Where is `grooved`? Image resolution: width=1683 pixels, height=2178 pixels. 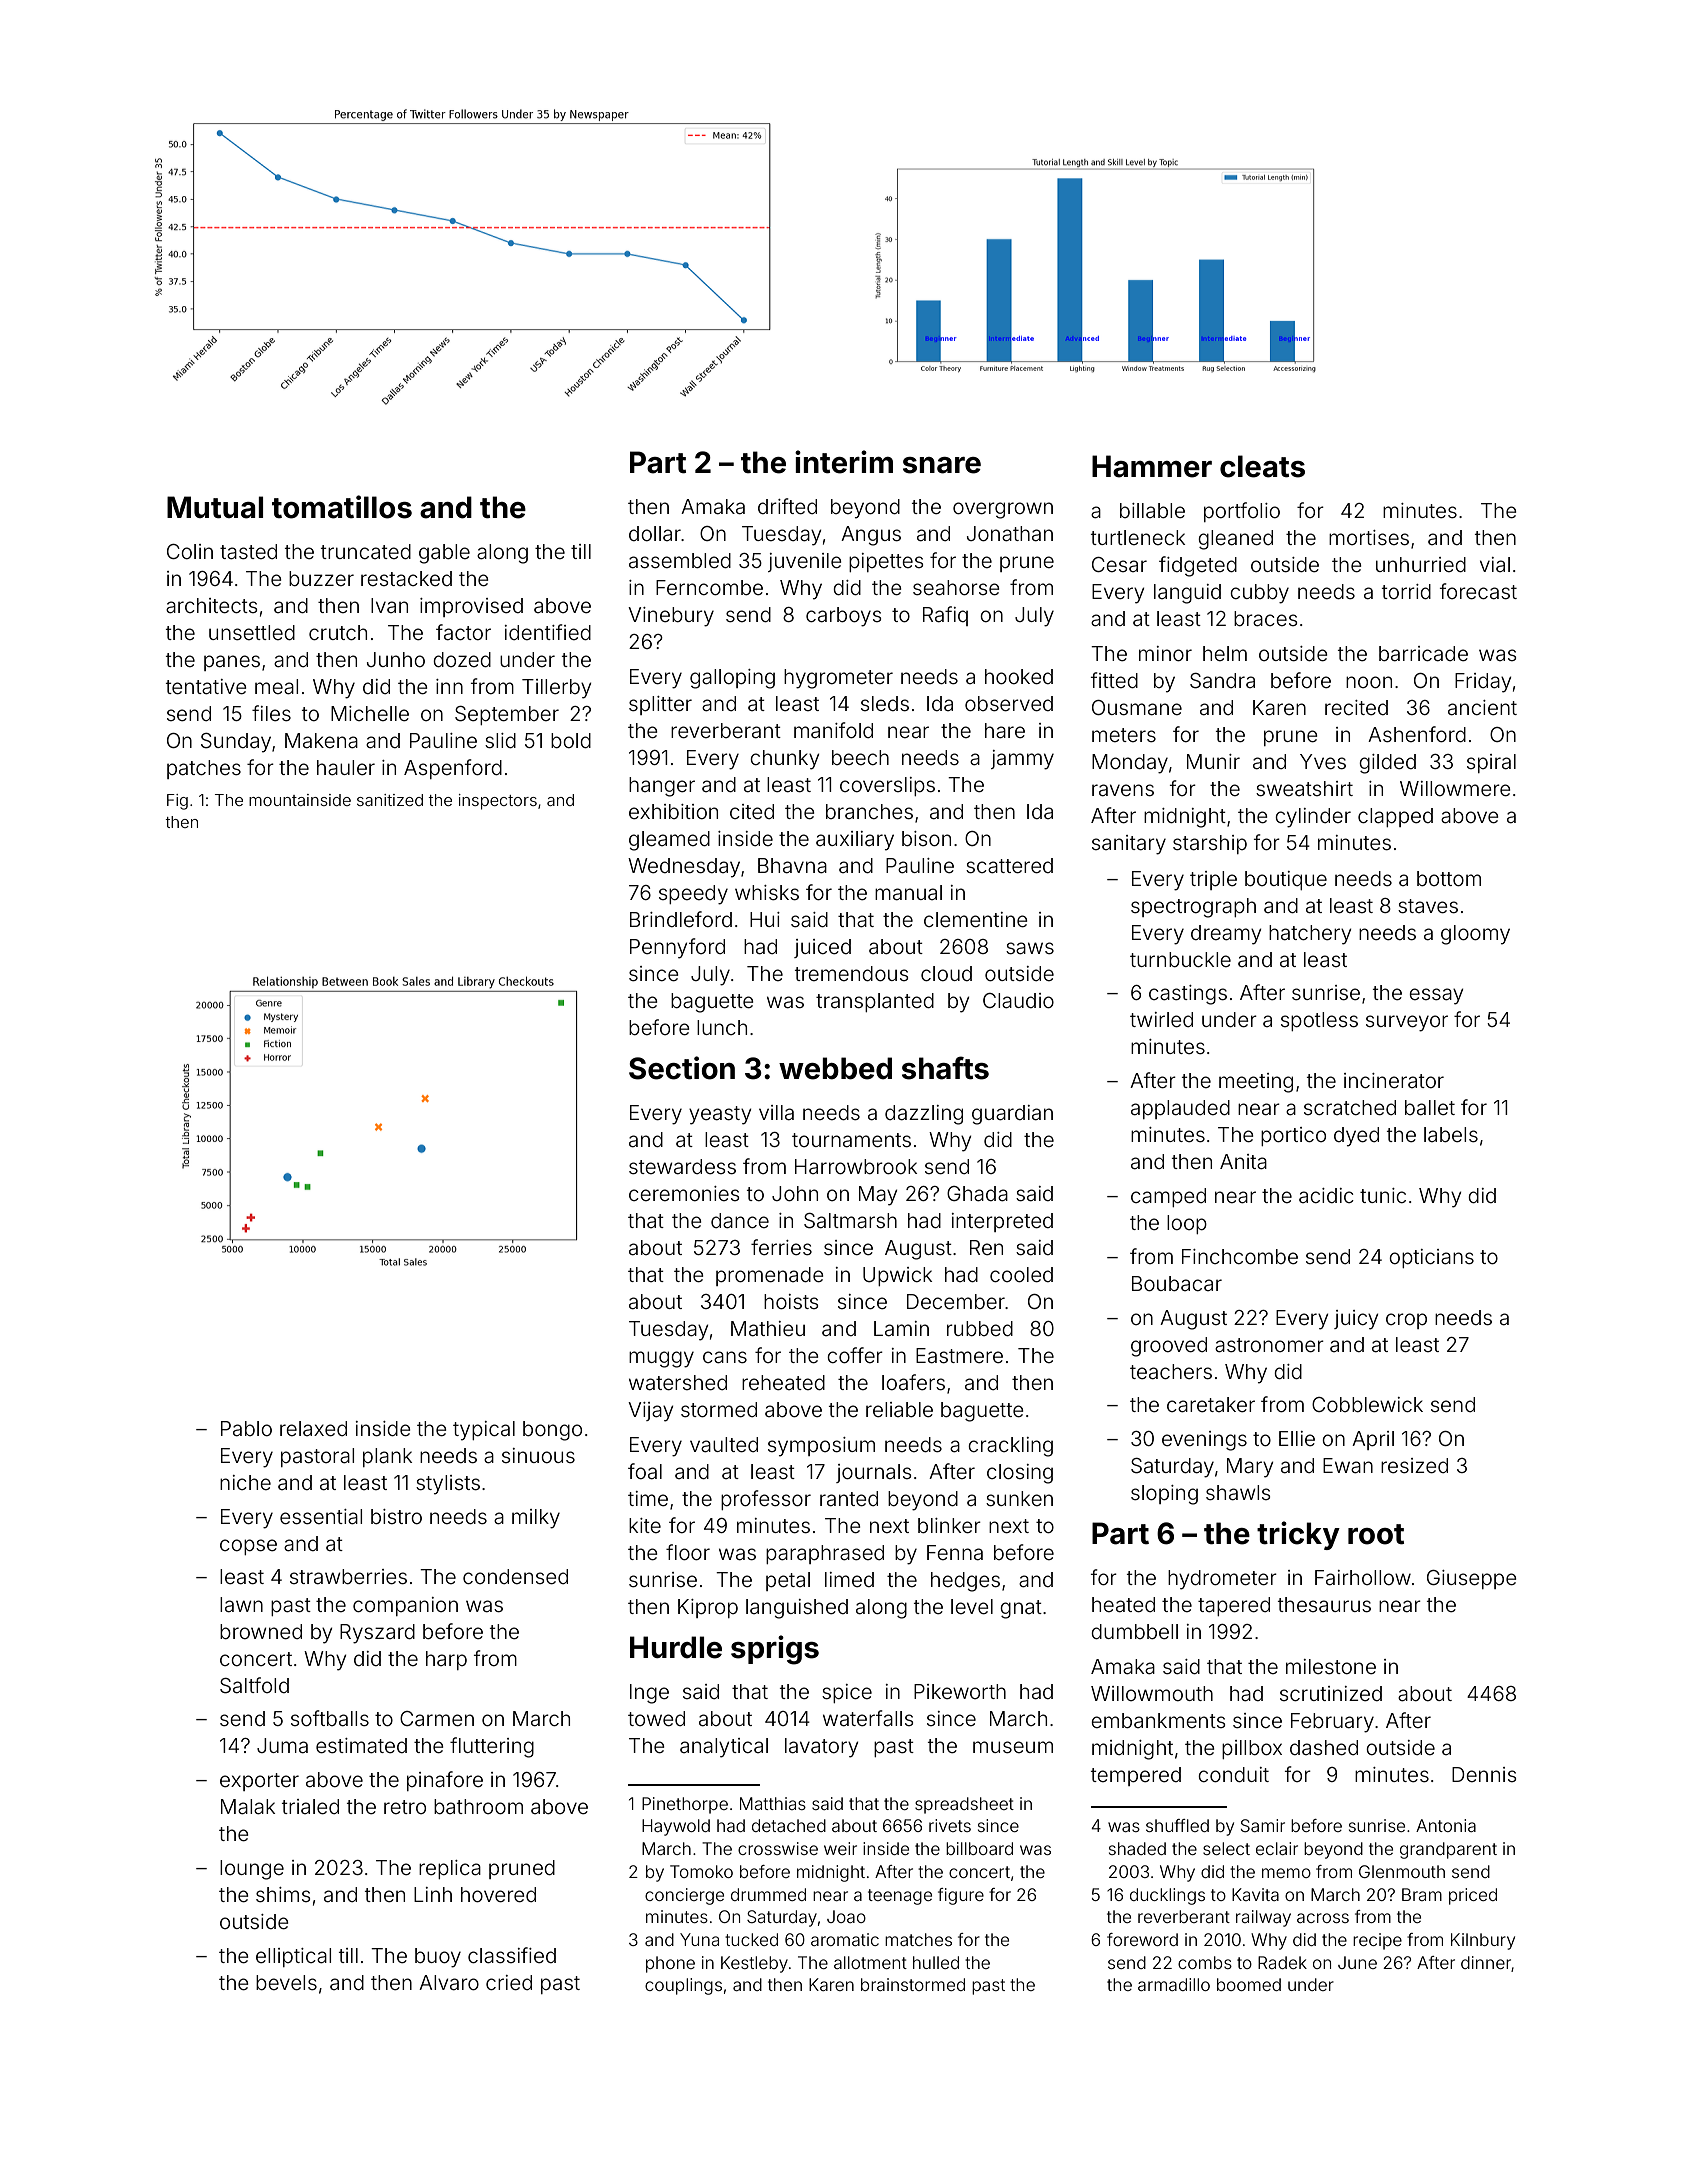
grooved is located at coordinates (1169, 1347).
